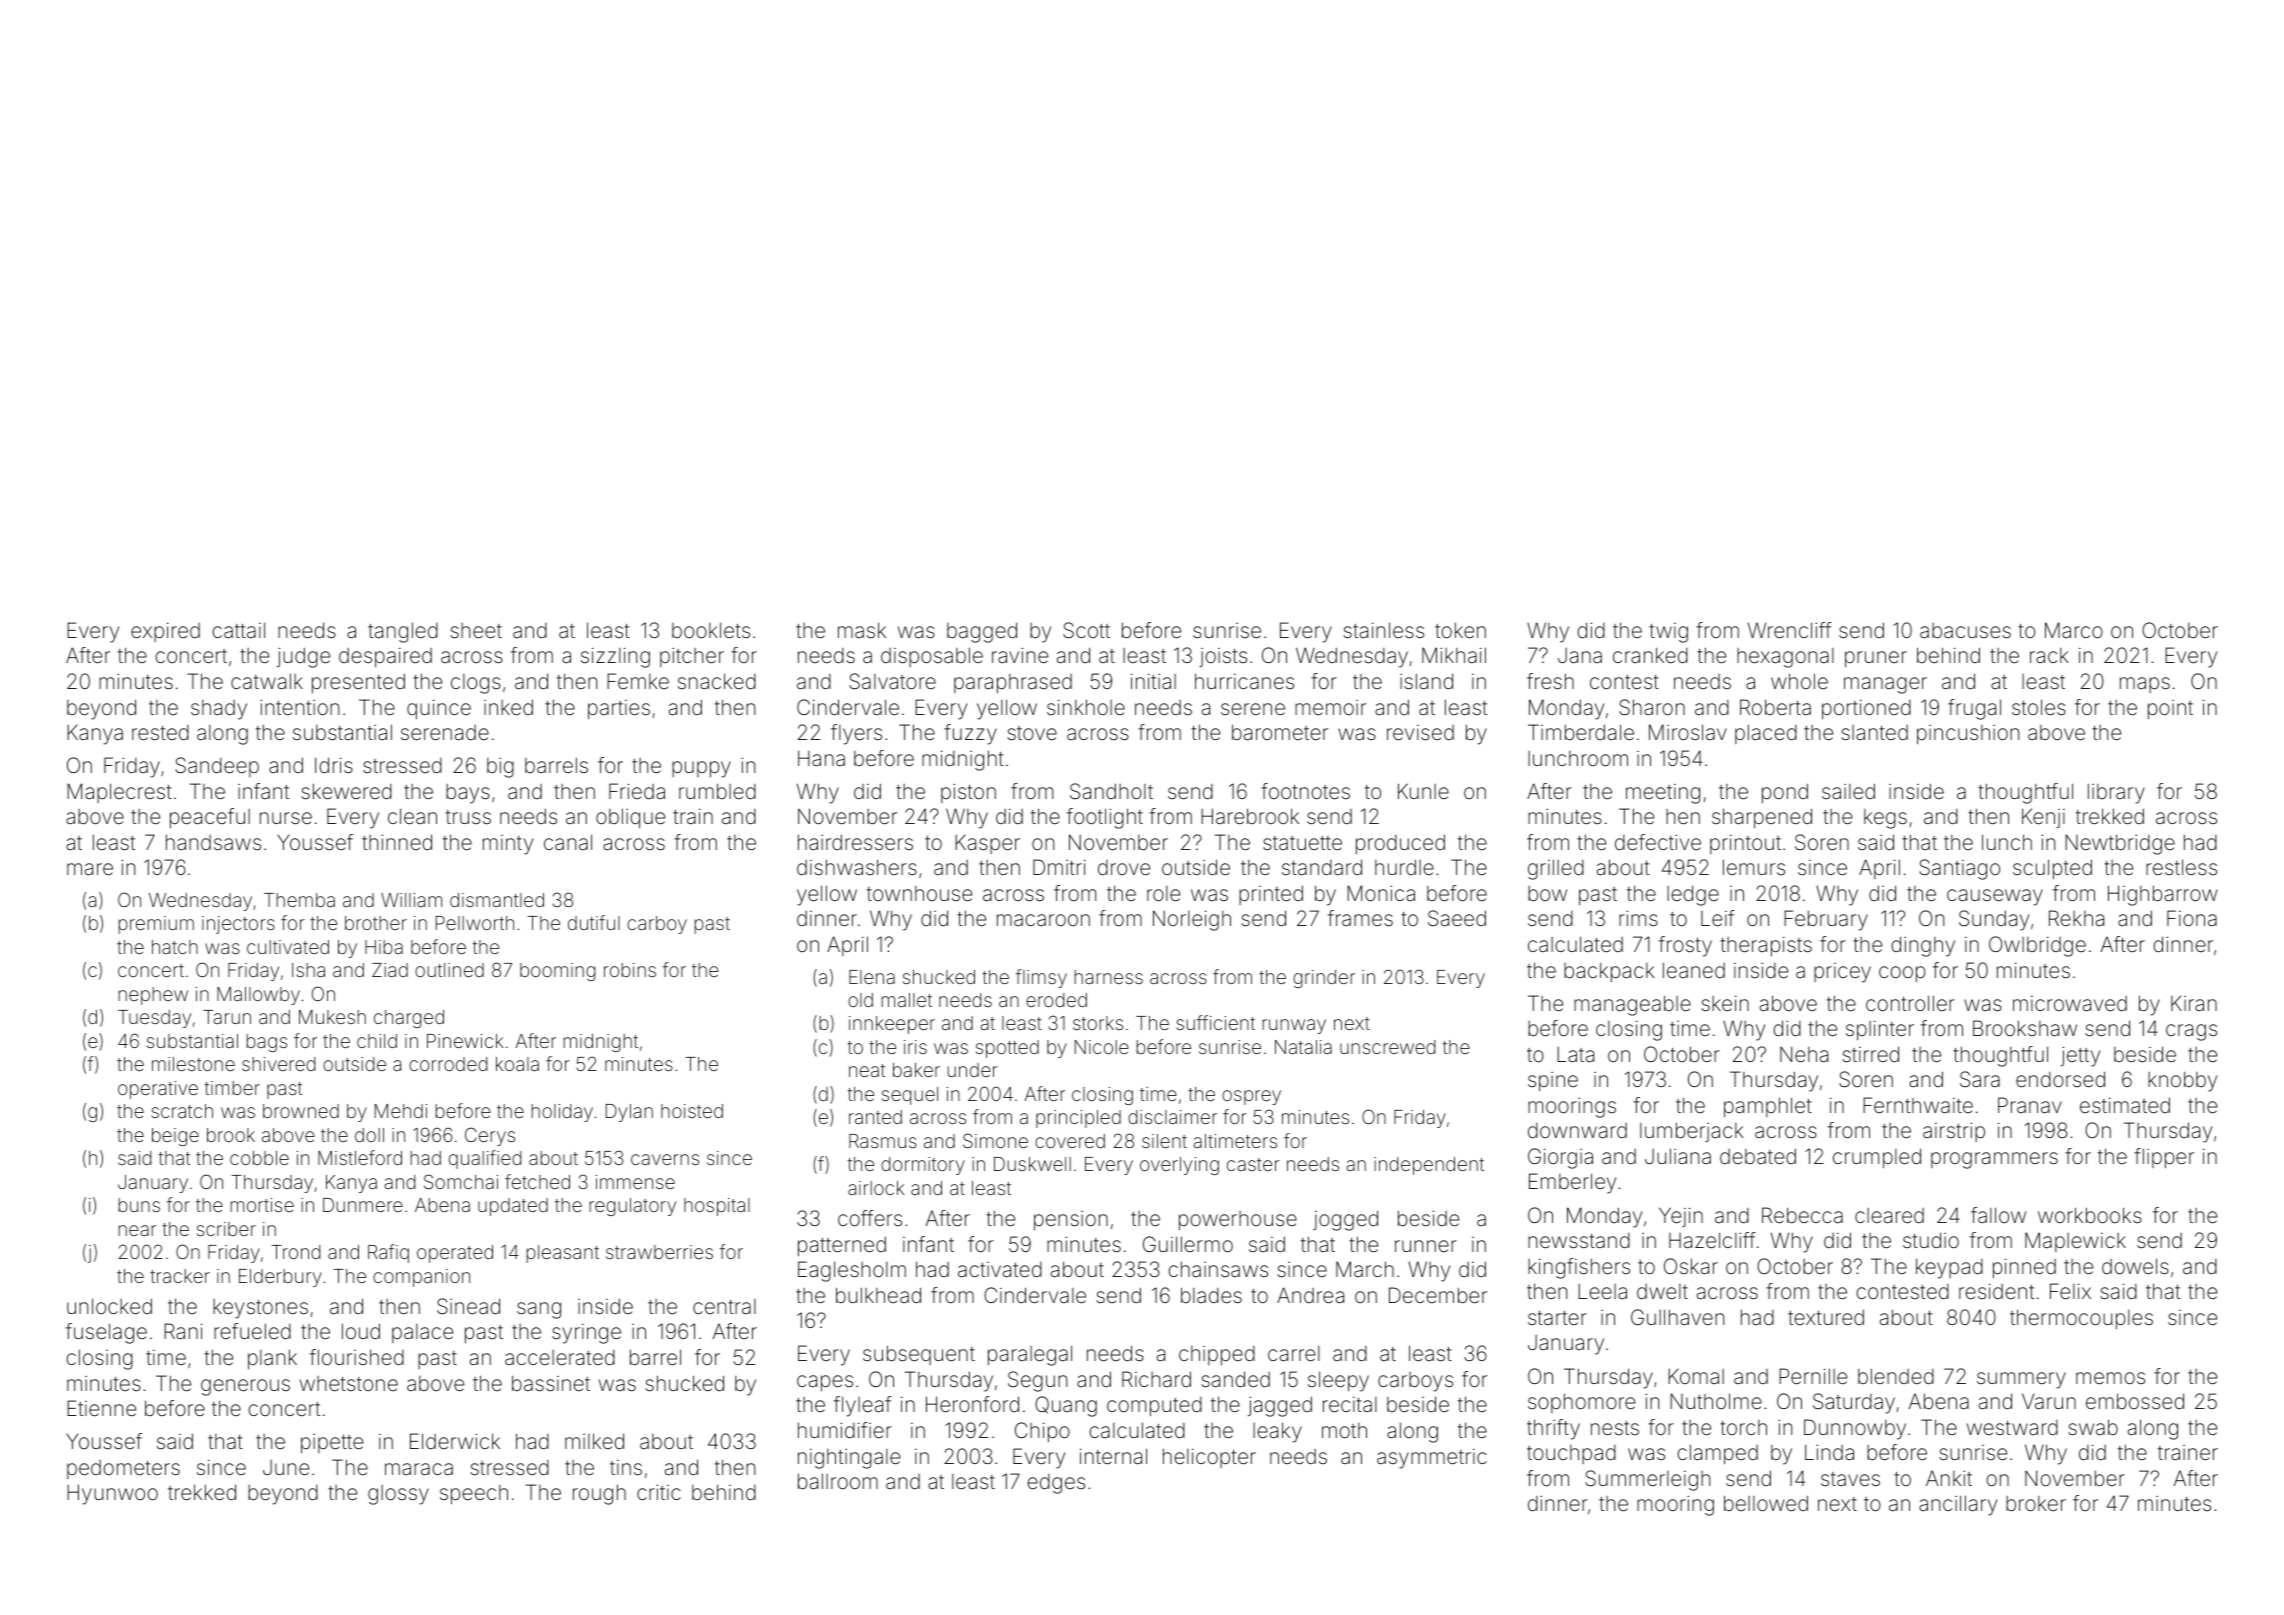 The height and width of the screenshot is (1615, 2284). Describe the element at coordinates (1663, 794) in the screenshot. I see `meeting` at that location.
